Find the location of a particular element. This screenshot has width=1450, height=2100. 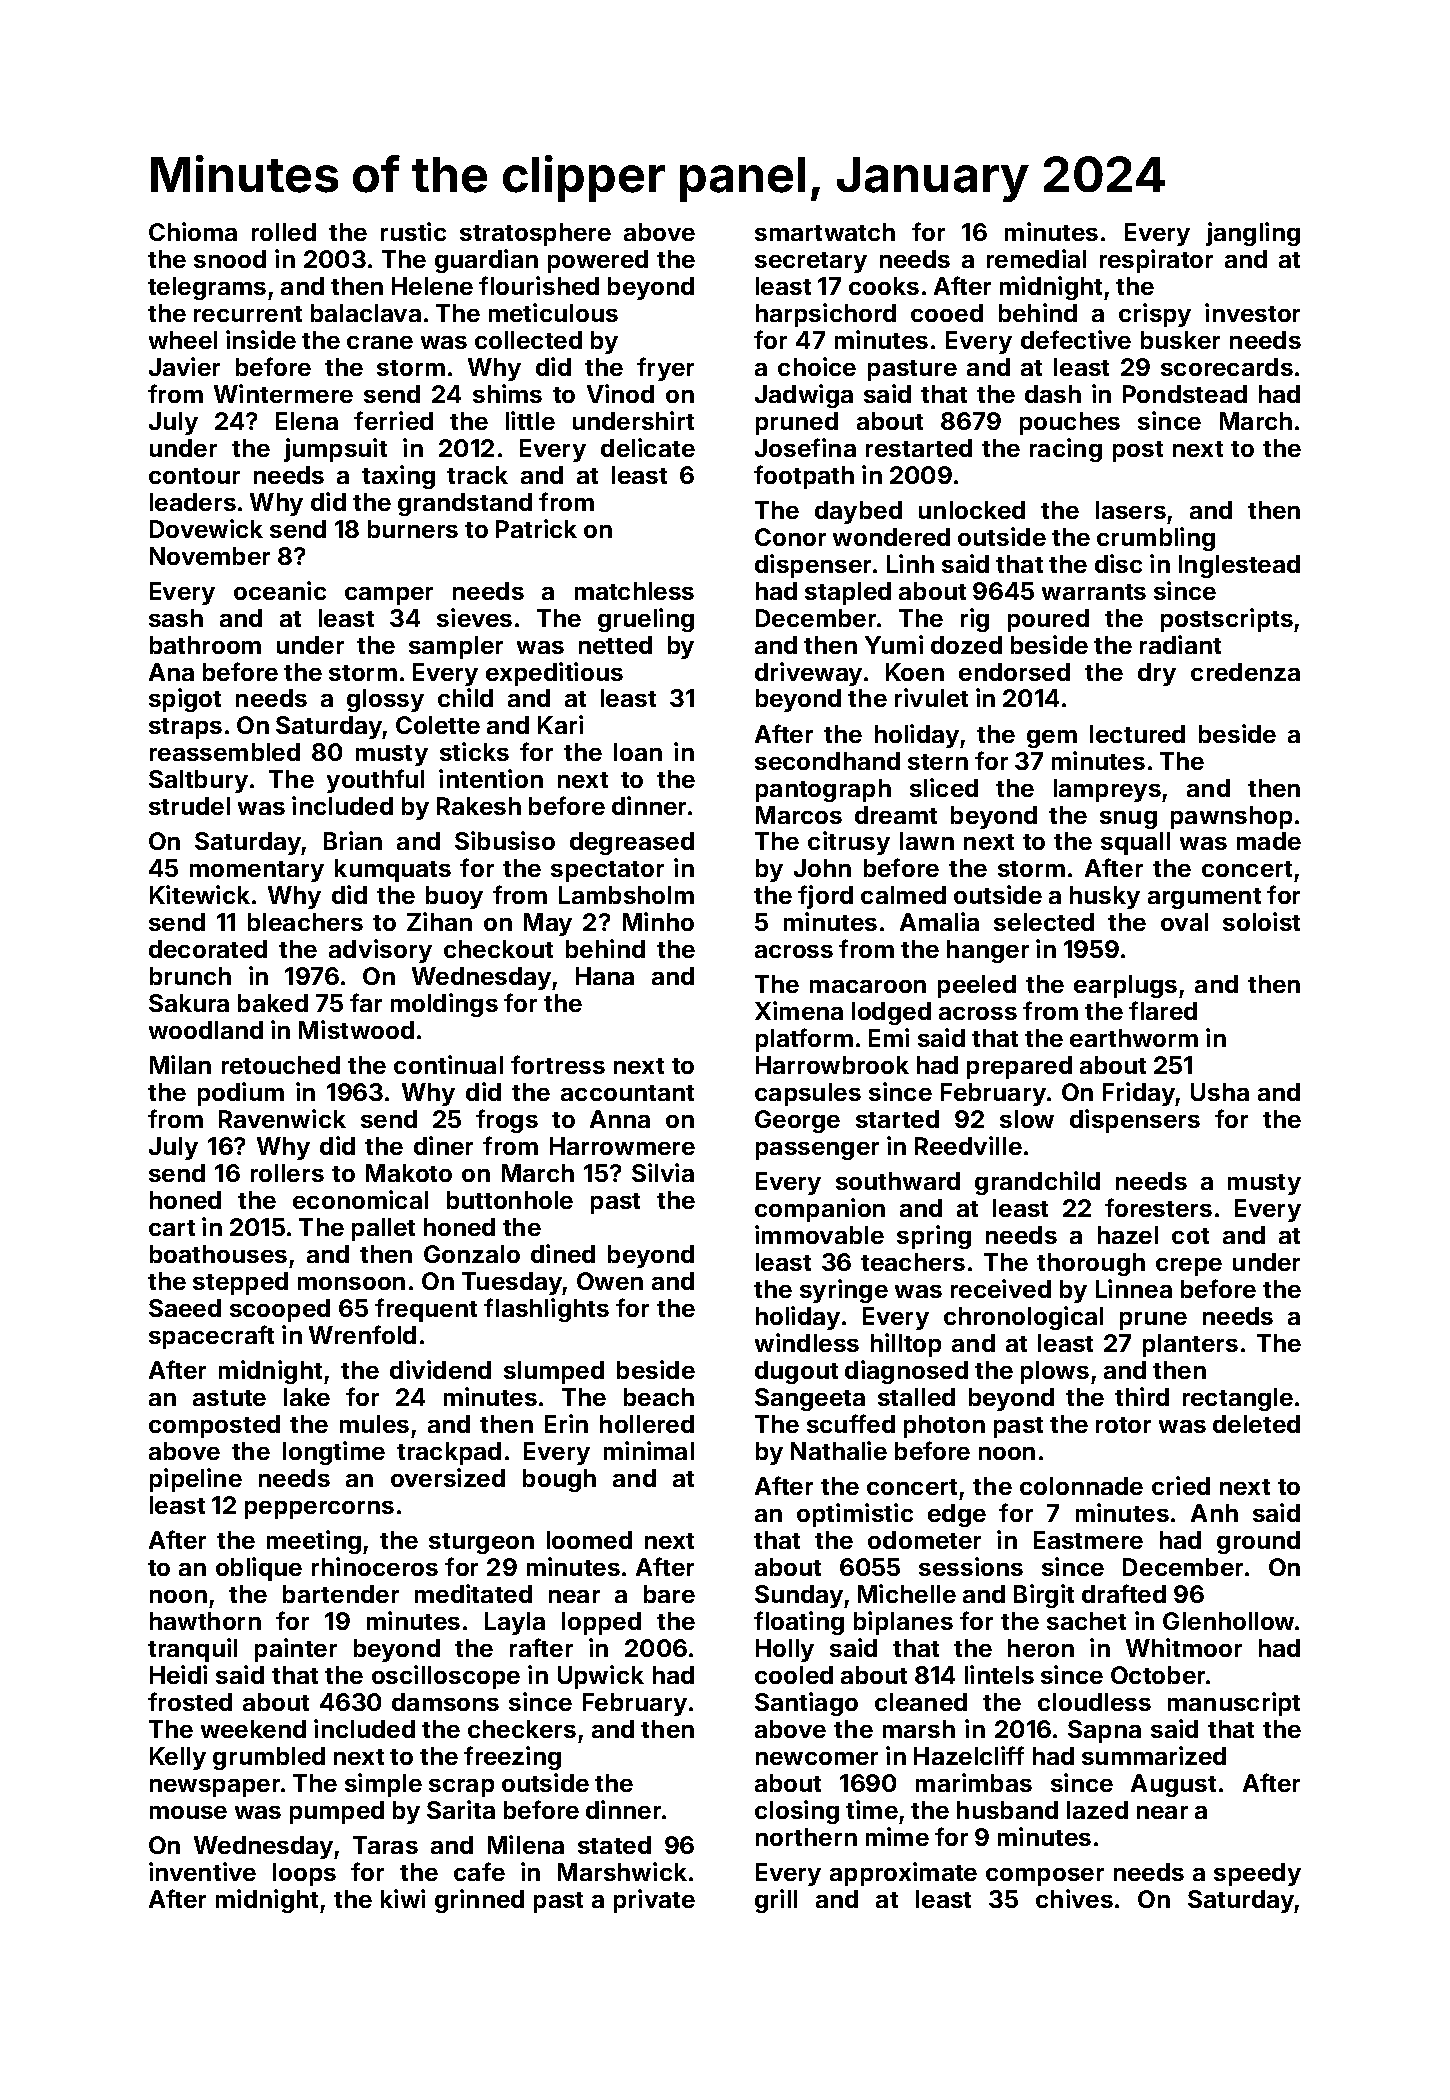

deleted is located at coordinates (1256, 1424).
